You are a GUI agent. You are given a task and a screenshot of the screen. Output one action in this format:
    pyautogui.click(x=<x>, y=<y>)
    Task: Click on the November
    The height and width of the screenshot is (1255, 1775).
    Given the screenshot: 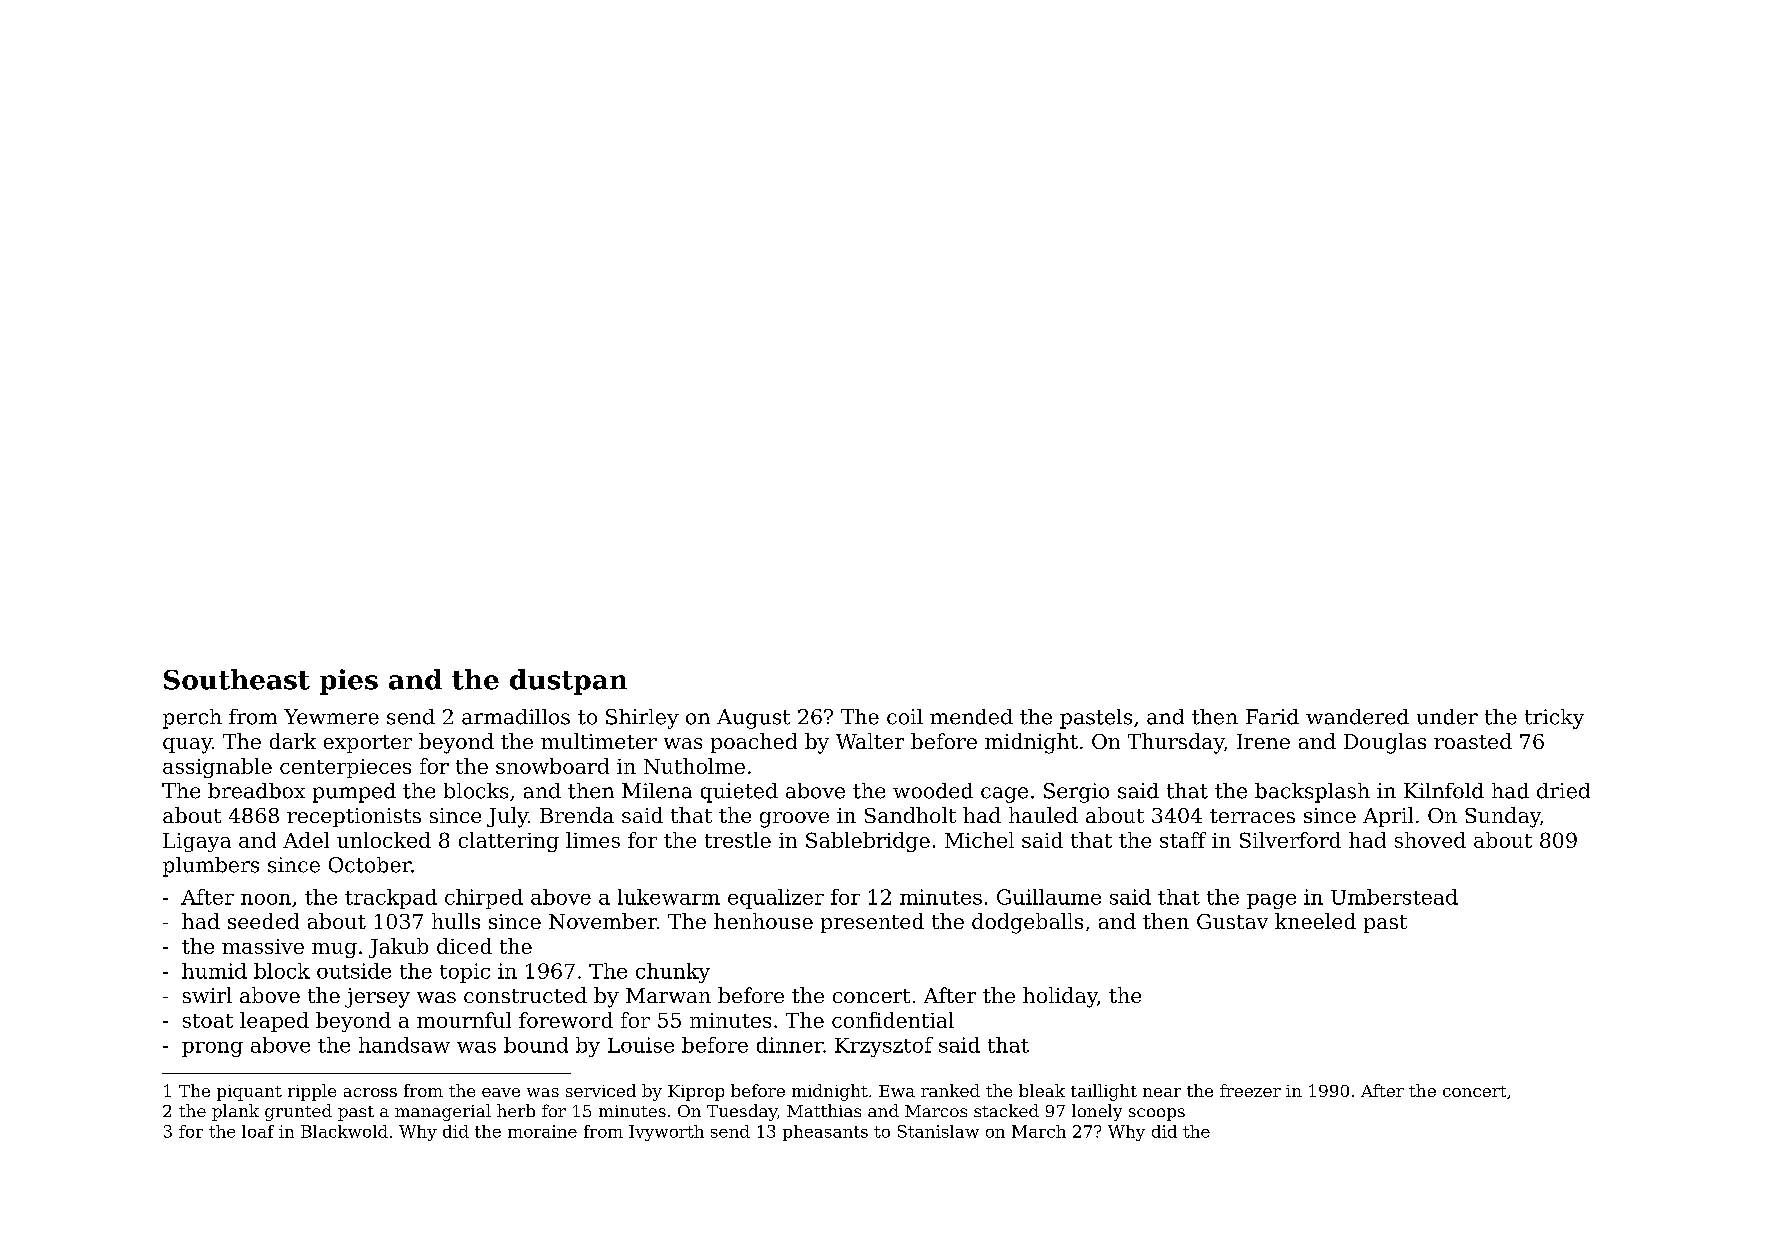 What is the action you would take?
    pyautogui.click(x=603, y=921)
